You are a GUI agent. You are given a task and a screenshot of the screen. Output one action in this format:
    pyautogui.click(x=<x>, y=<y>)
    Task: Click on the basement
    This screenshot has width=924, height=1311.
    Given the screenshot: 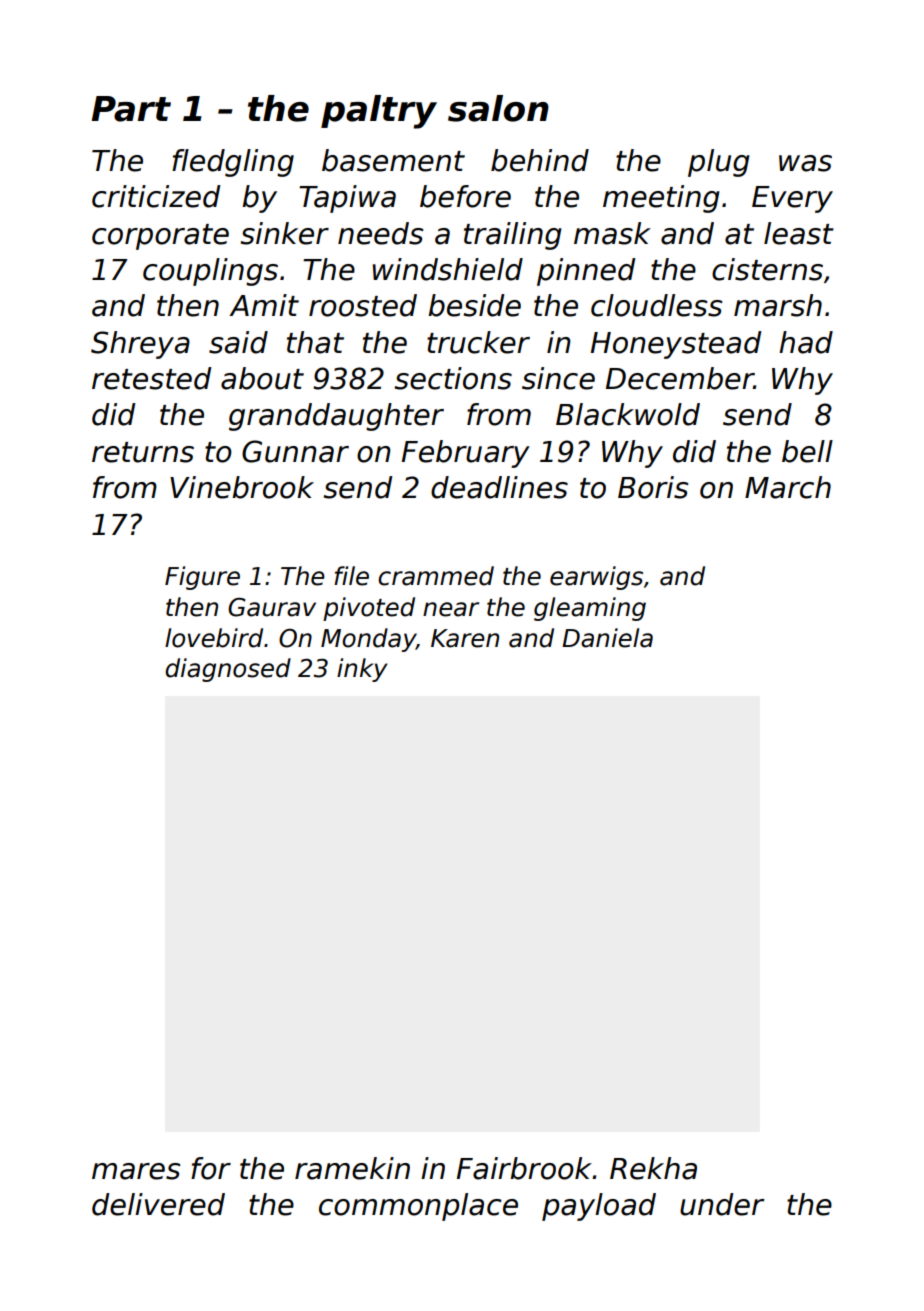 What is the action you would take?
    pyautogui.click(x=393, y=160)
